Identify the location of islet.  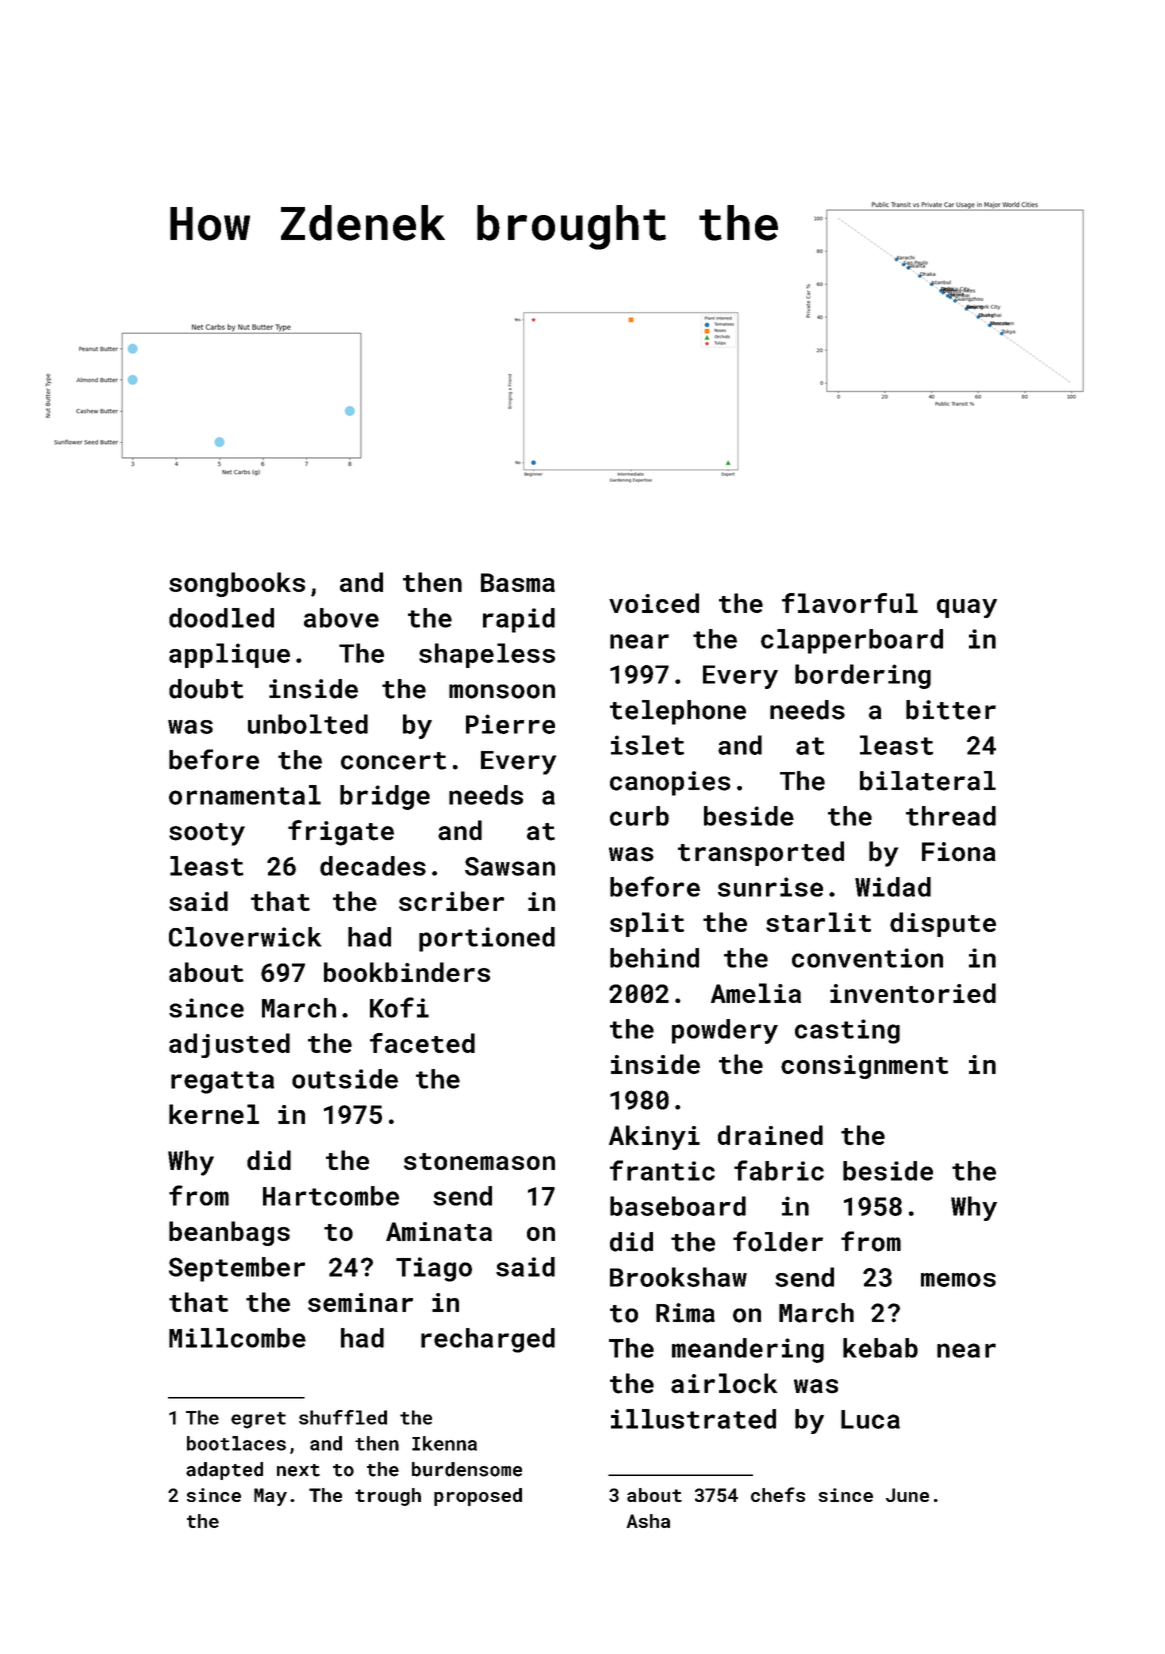
(647, 745).
